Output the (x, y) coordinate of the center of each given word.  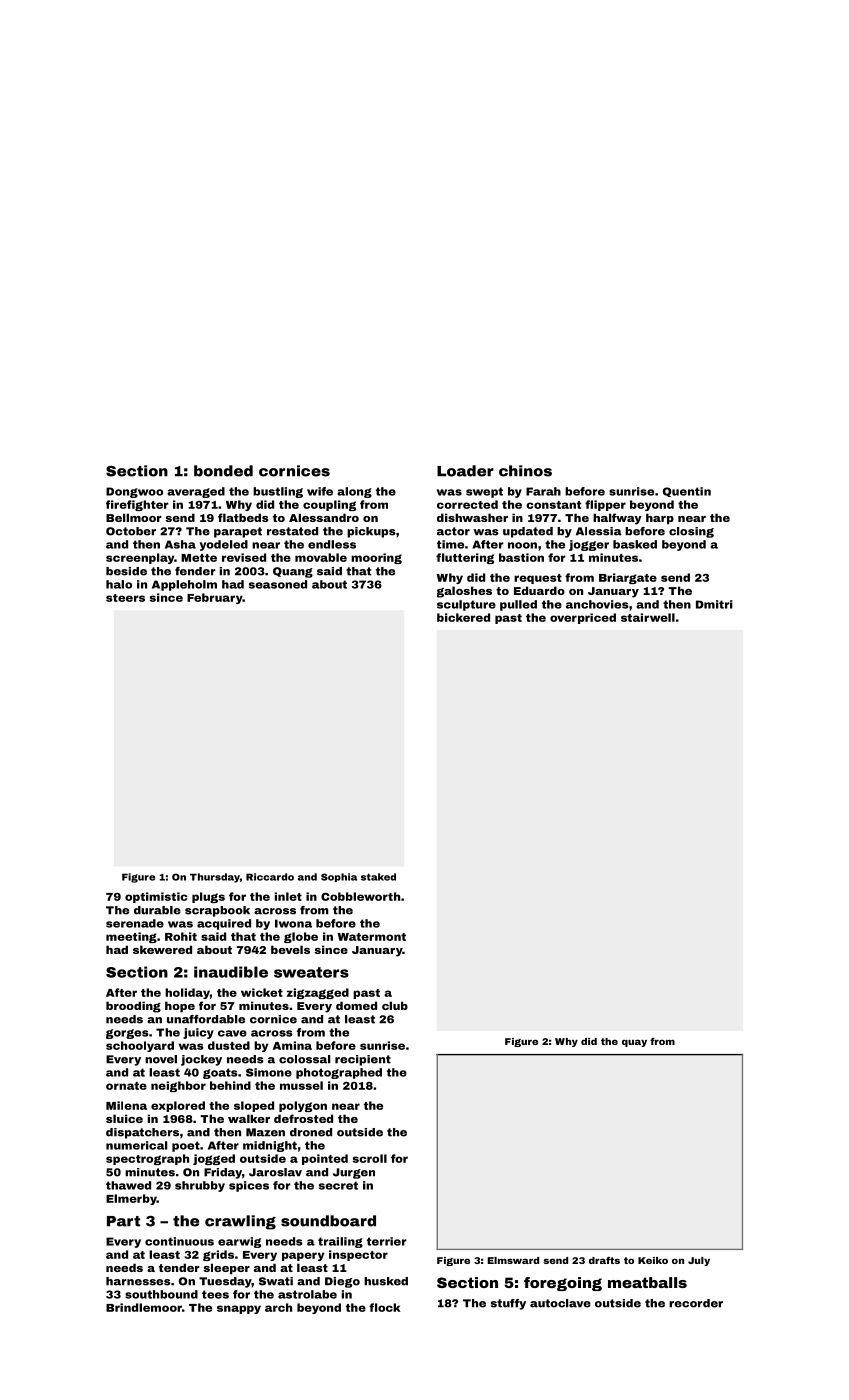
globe (301, 937)
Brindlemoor (144, 1307)
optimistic (156, 897)
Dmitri (714, 604)
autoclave (560, 1303)
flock (385, 1307)
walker (249, 1118)
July (699, 1261)
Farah (543, 491)
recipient (363, 1060)
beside (126, 571)
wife (320, 491)
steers (125, 598)
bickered (463, 617)
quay (634, 1043)
